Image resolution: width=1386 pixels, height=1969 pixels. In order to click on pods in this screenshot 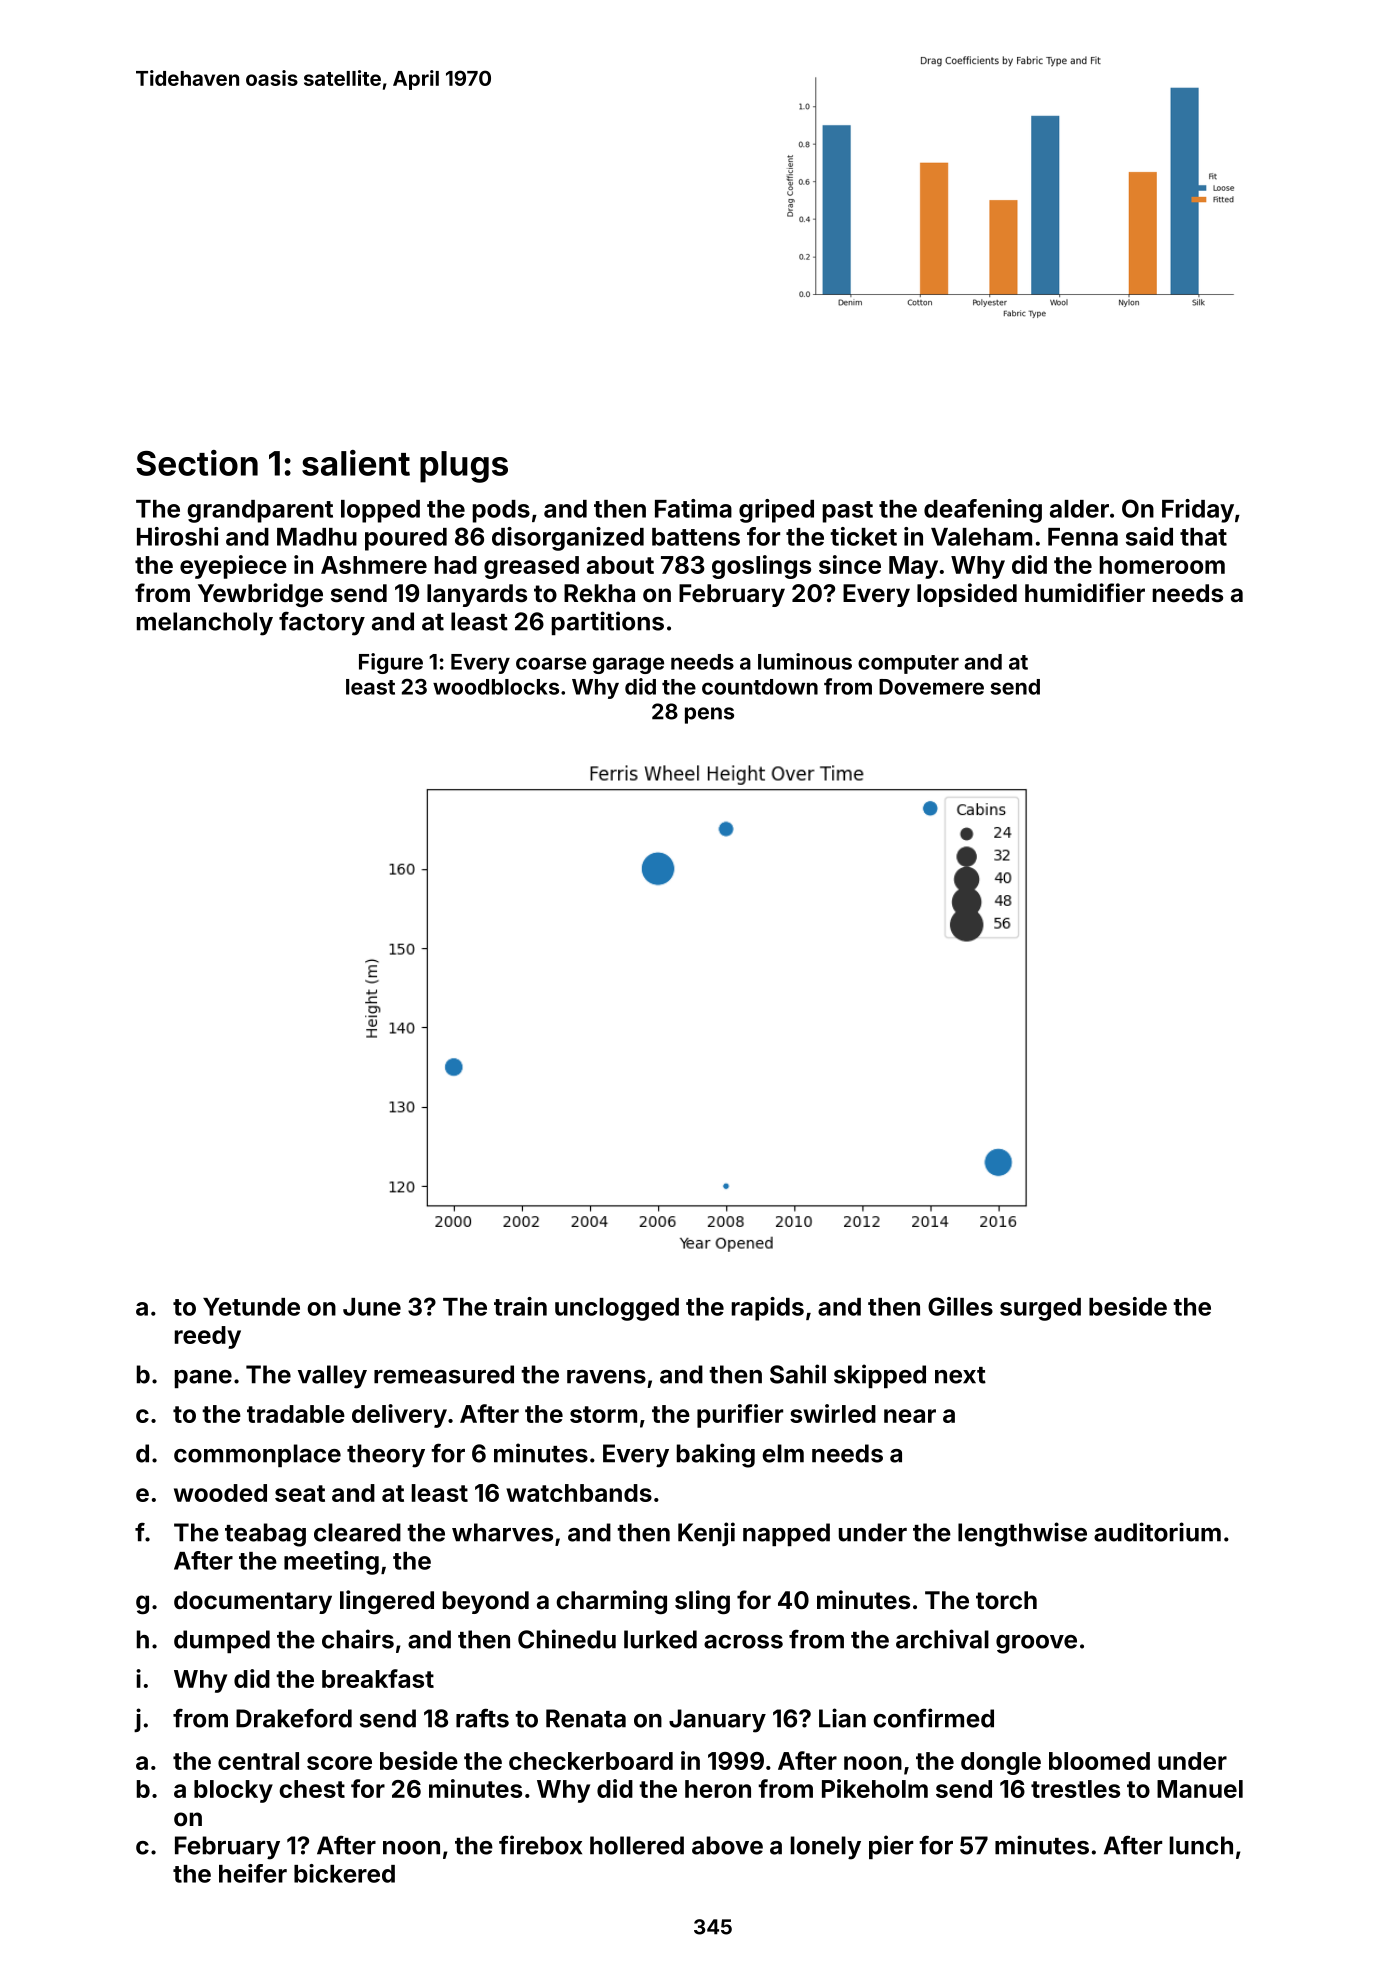, I will do `click(501, 511)`.
